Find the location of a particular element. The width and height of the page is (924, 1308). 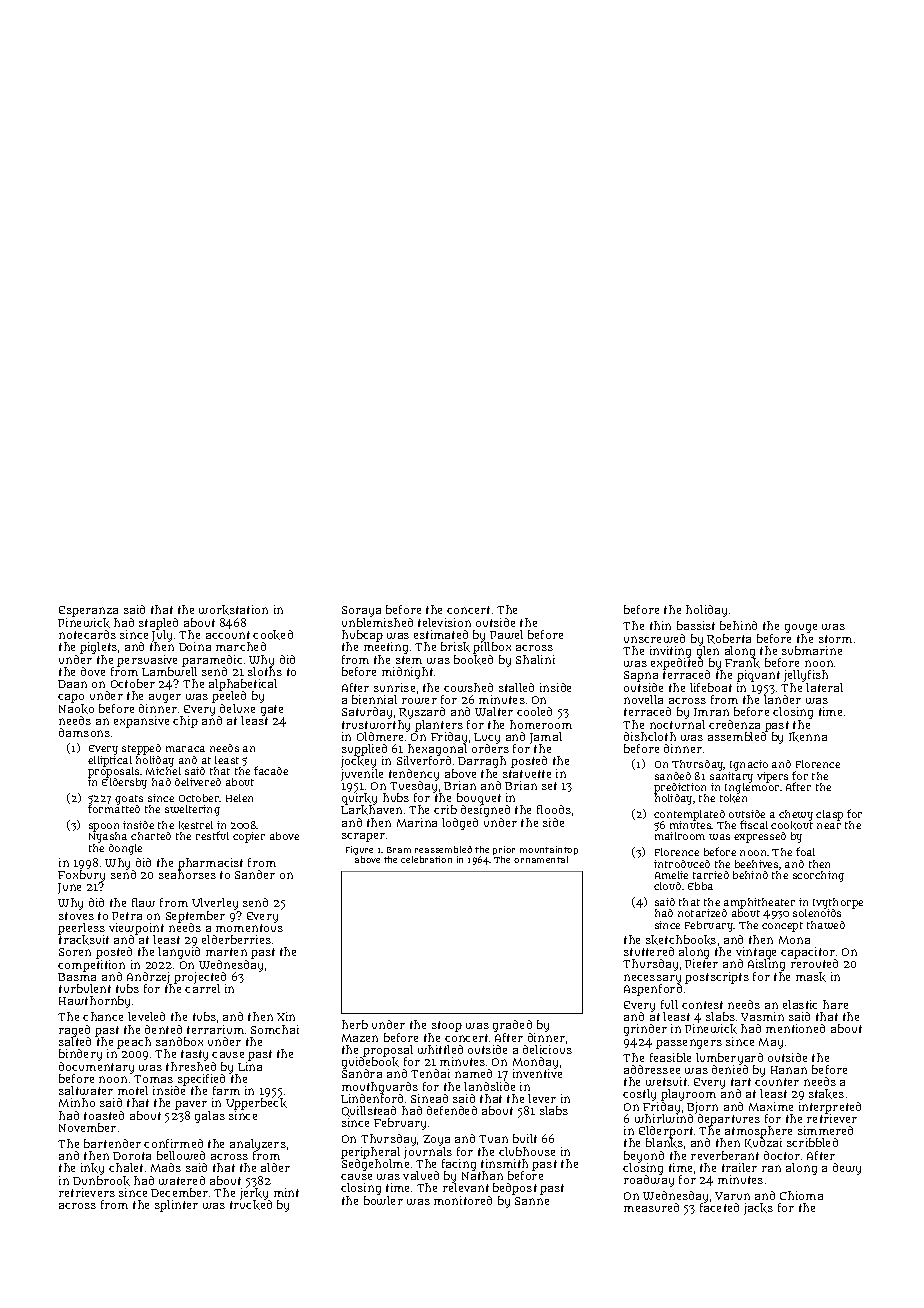

Petra is located at coordinates (127, 916).
